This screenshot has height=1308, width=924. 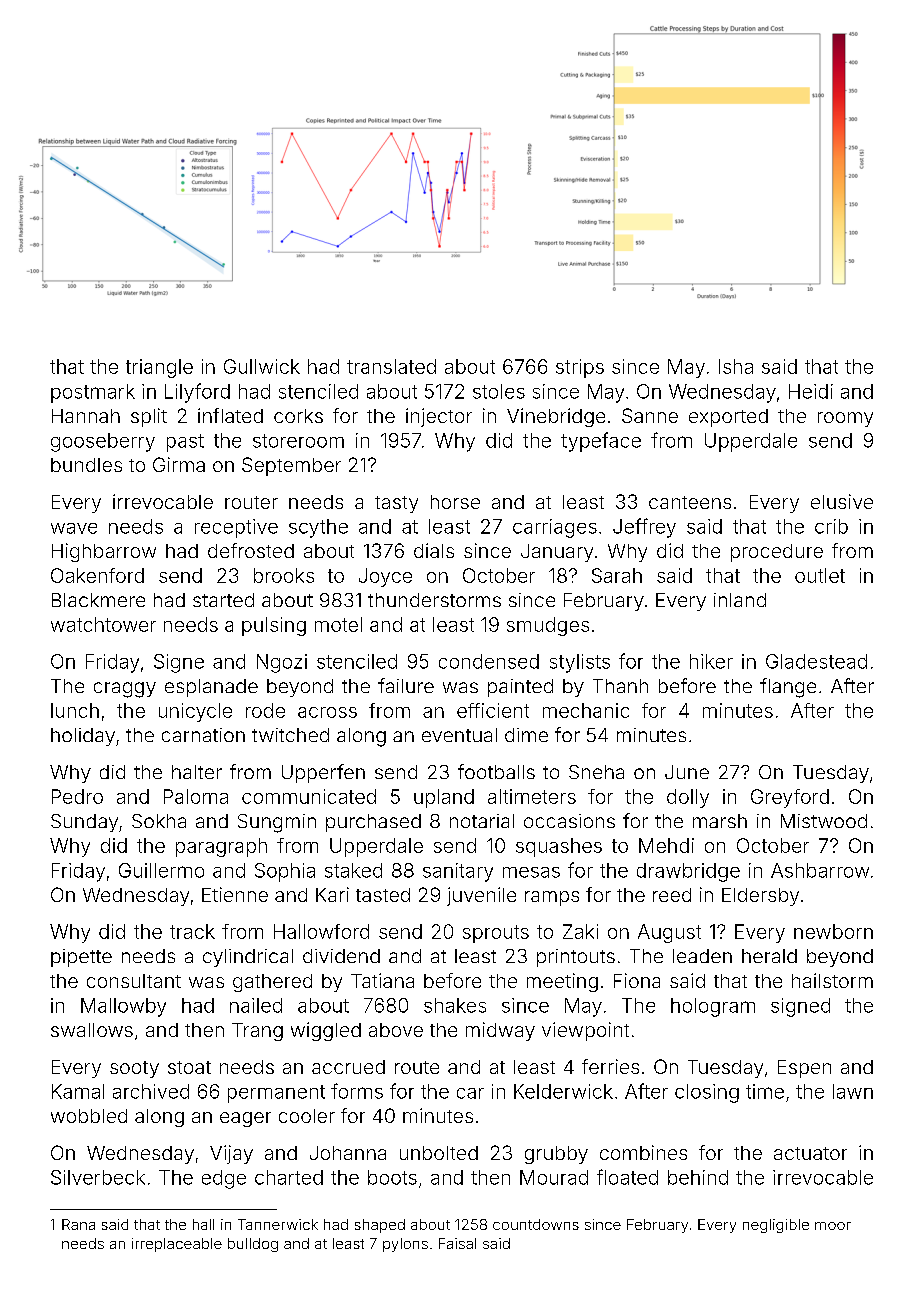 I want to click on failure, so click(x=406, y=685).
